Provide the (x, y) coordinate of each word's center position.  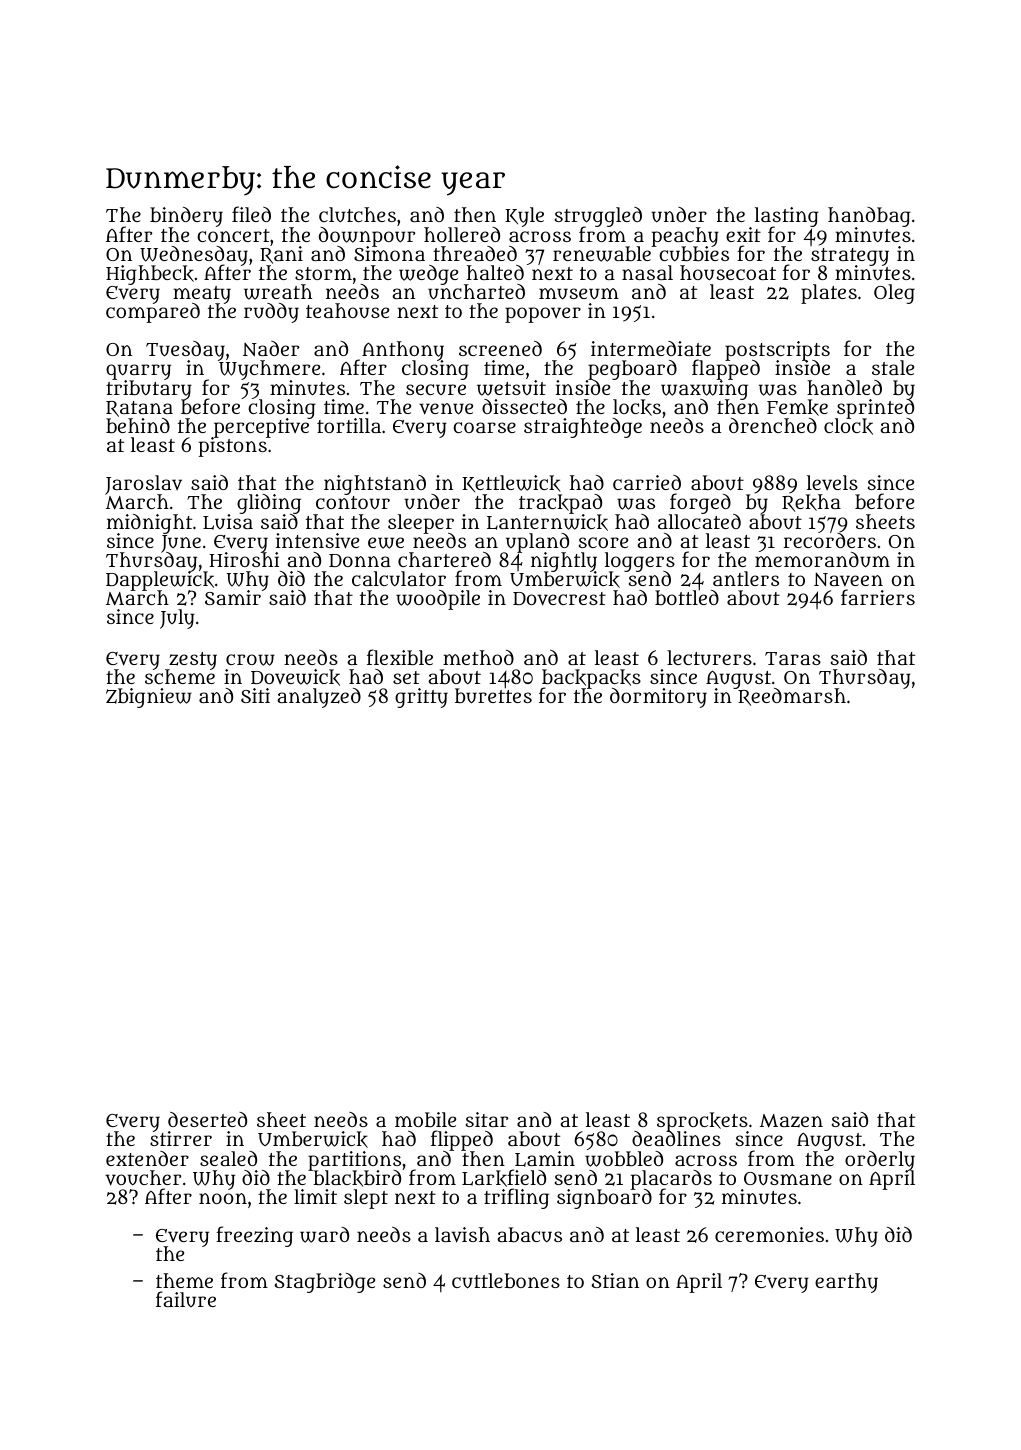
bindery (186, 217)
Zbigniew (149, 698)
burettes (493, 696)
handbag (869, 217)
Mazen (791, 1121)
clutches (357, 214)
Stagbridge (324, 1283)
